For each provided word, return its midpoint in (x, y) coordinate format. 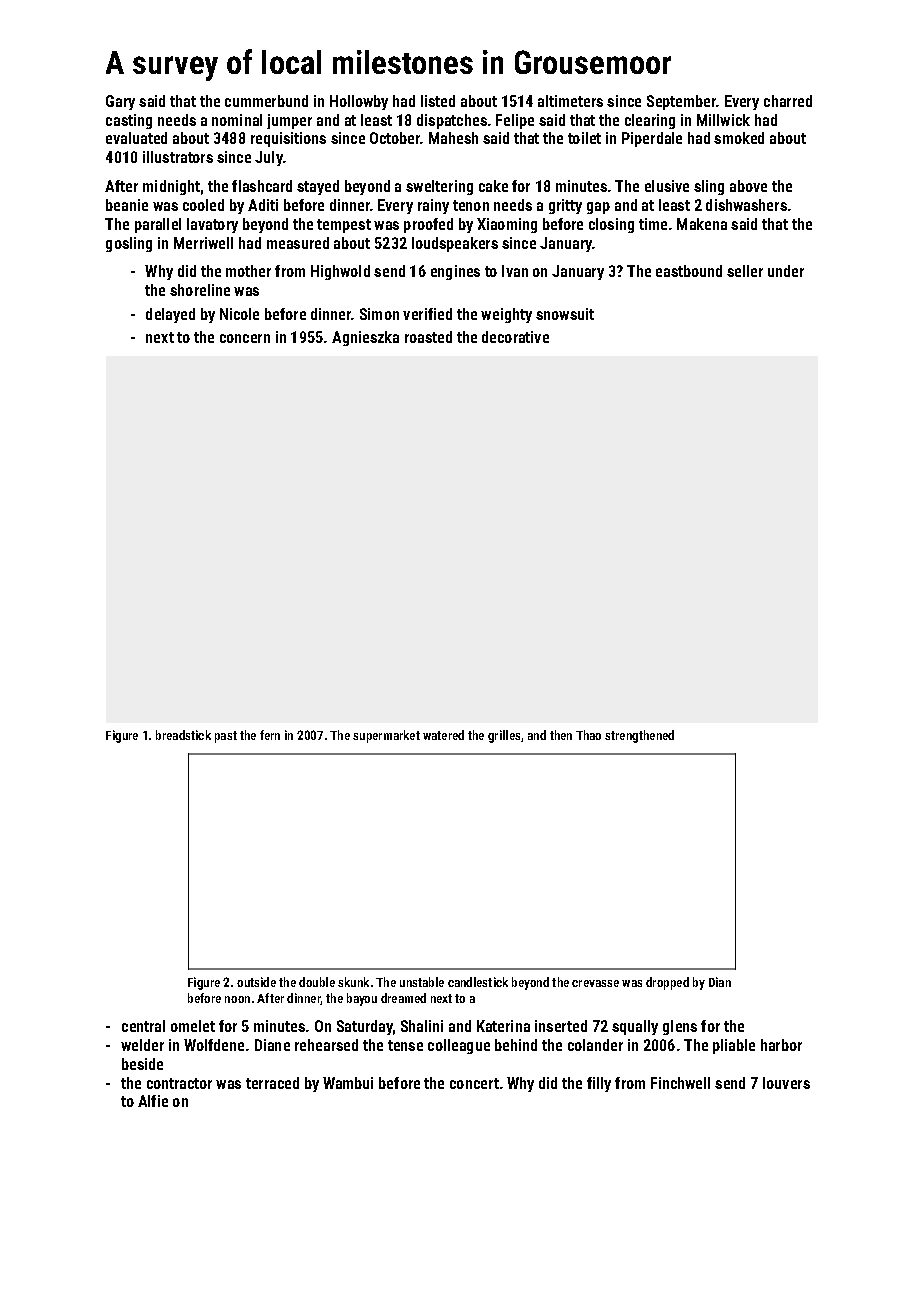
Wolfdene (214, 1045)
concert (474, 1083)
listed (438, 101)
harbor (781, 1045)
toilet (584, 138)
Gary (120, 102)
